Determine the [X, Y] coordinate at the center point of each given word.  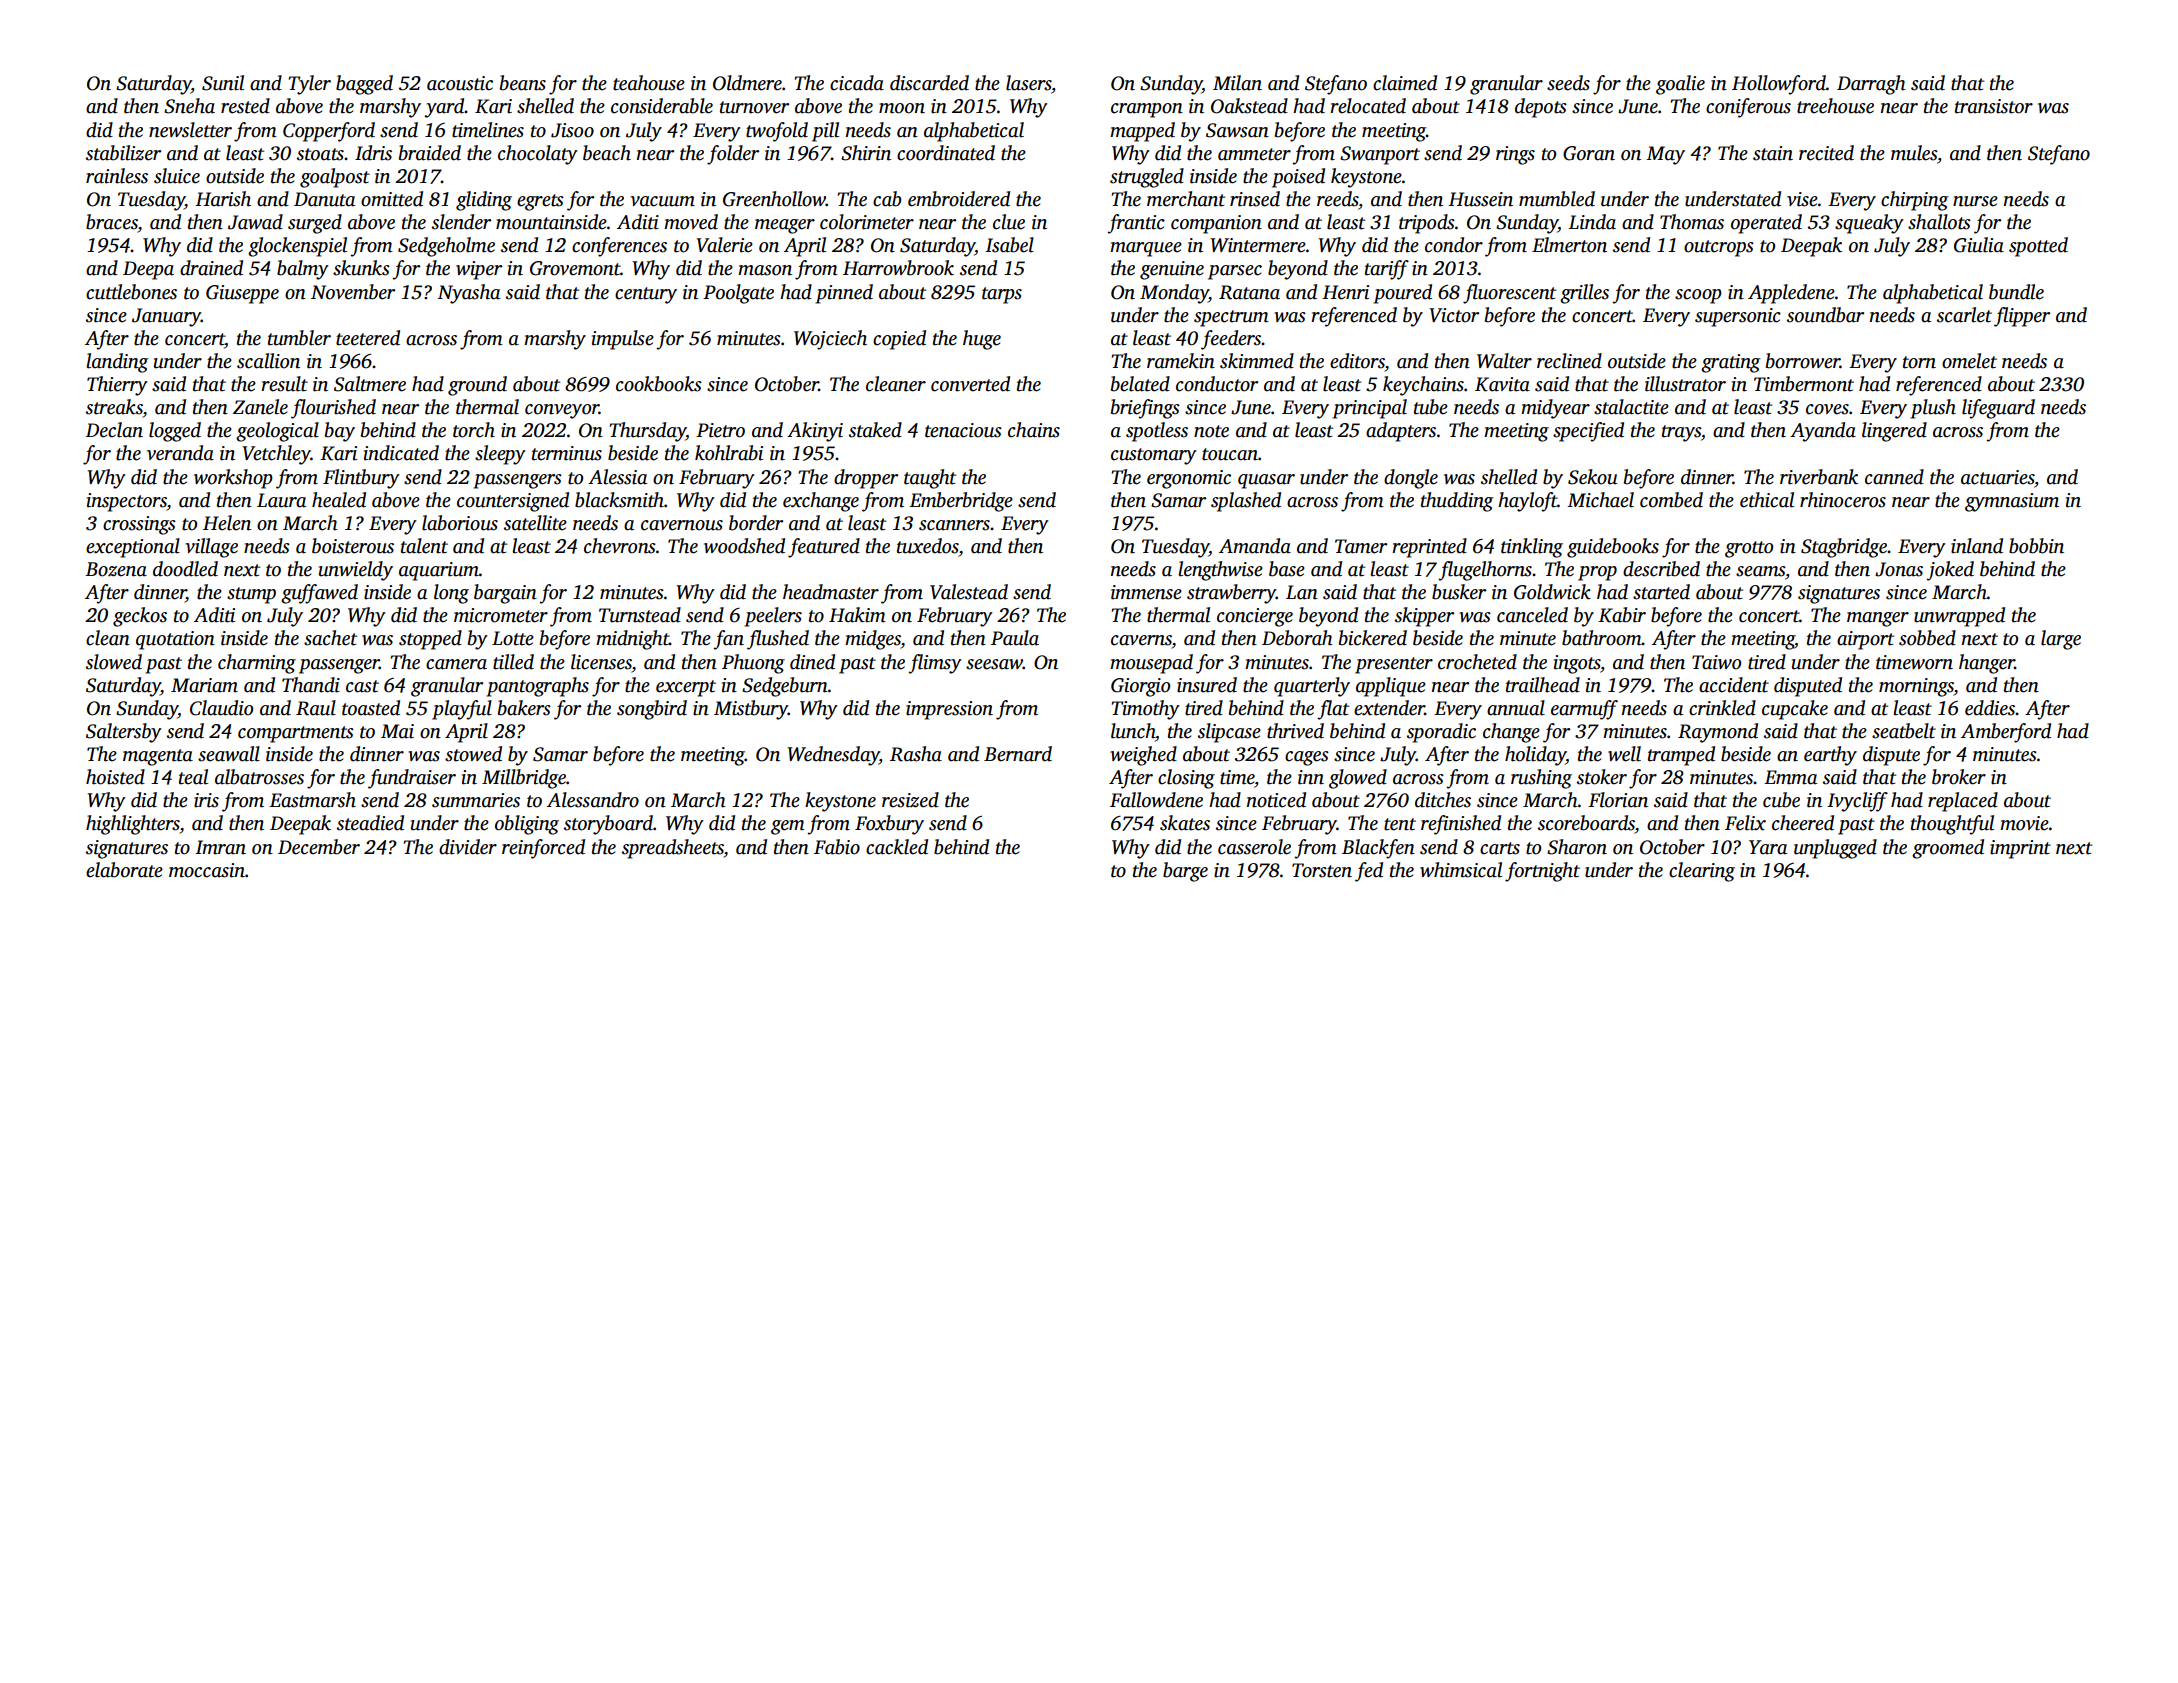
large [2061, 640]
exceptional [133, 548]
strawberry [1231, 594]
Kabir [1622, 615]
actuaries [1997, 477]
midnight [632, 640]
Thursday [648, 432]
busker [1459, 592]
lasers [1028, 83]
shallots [1939, 222]
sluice [177, 176]
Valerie [724, 245]
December [319, 847]
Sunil [223, 83]
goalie [1680, 85]
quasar [1266, 481]
